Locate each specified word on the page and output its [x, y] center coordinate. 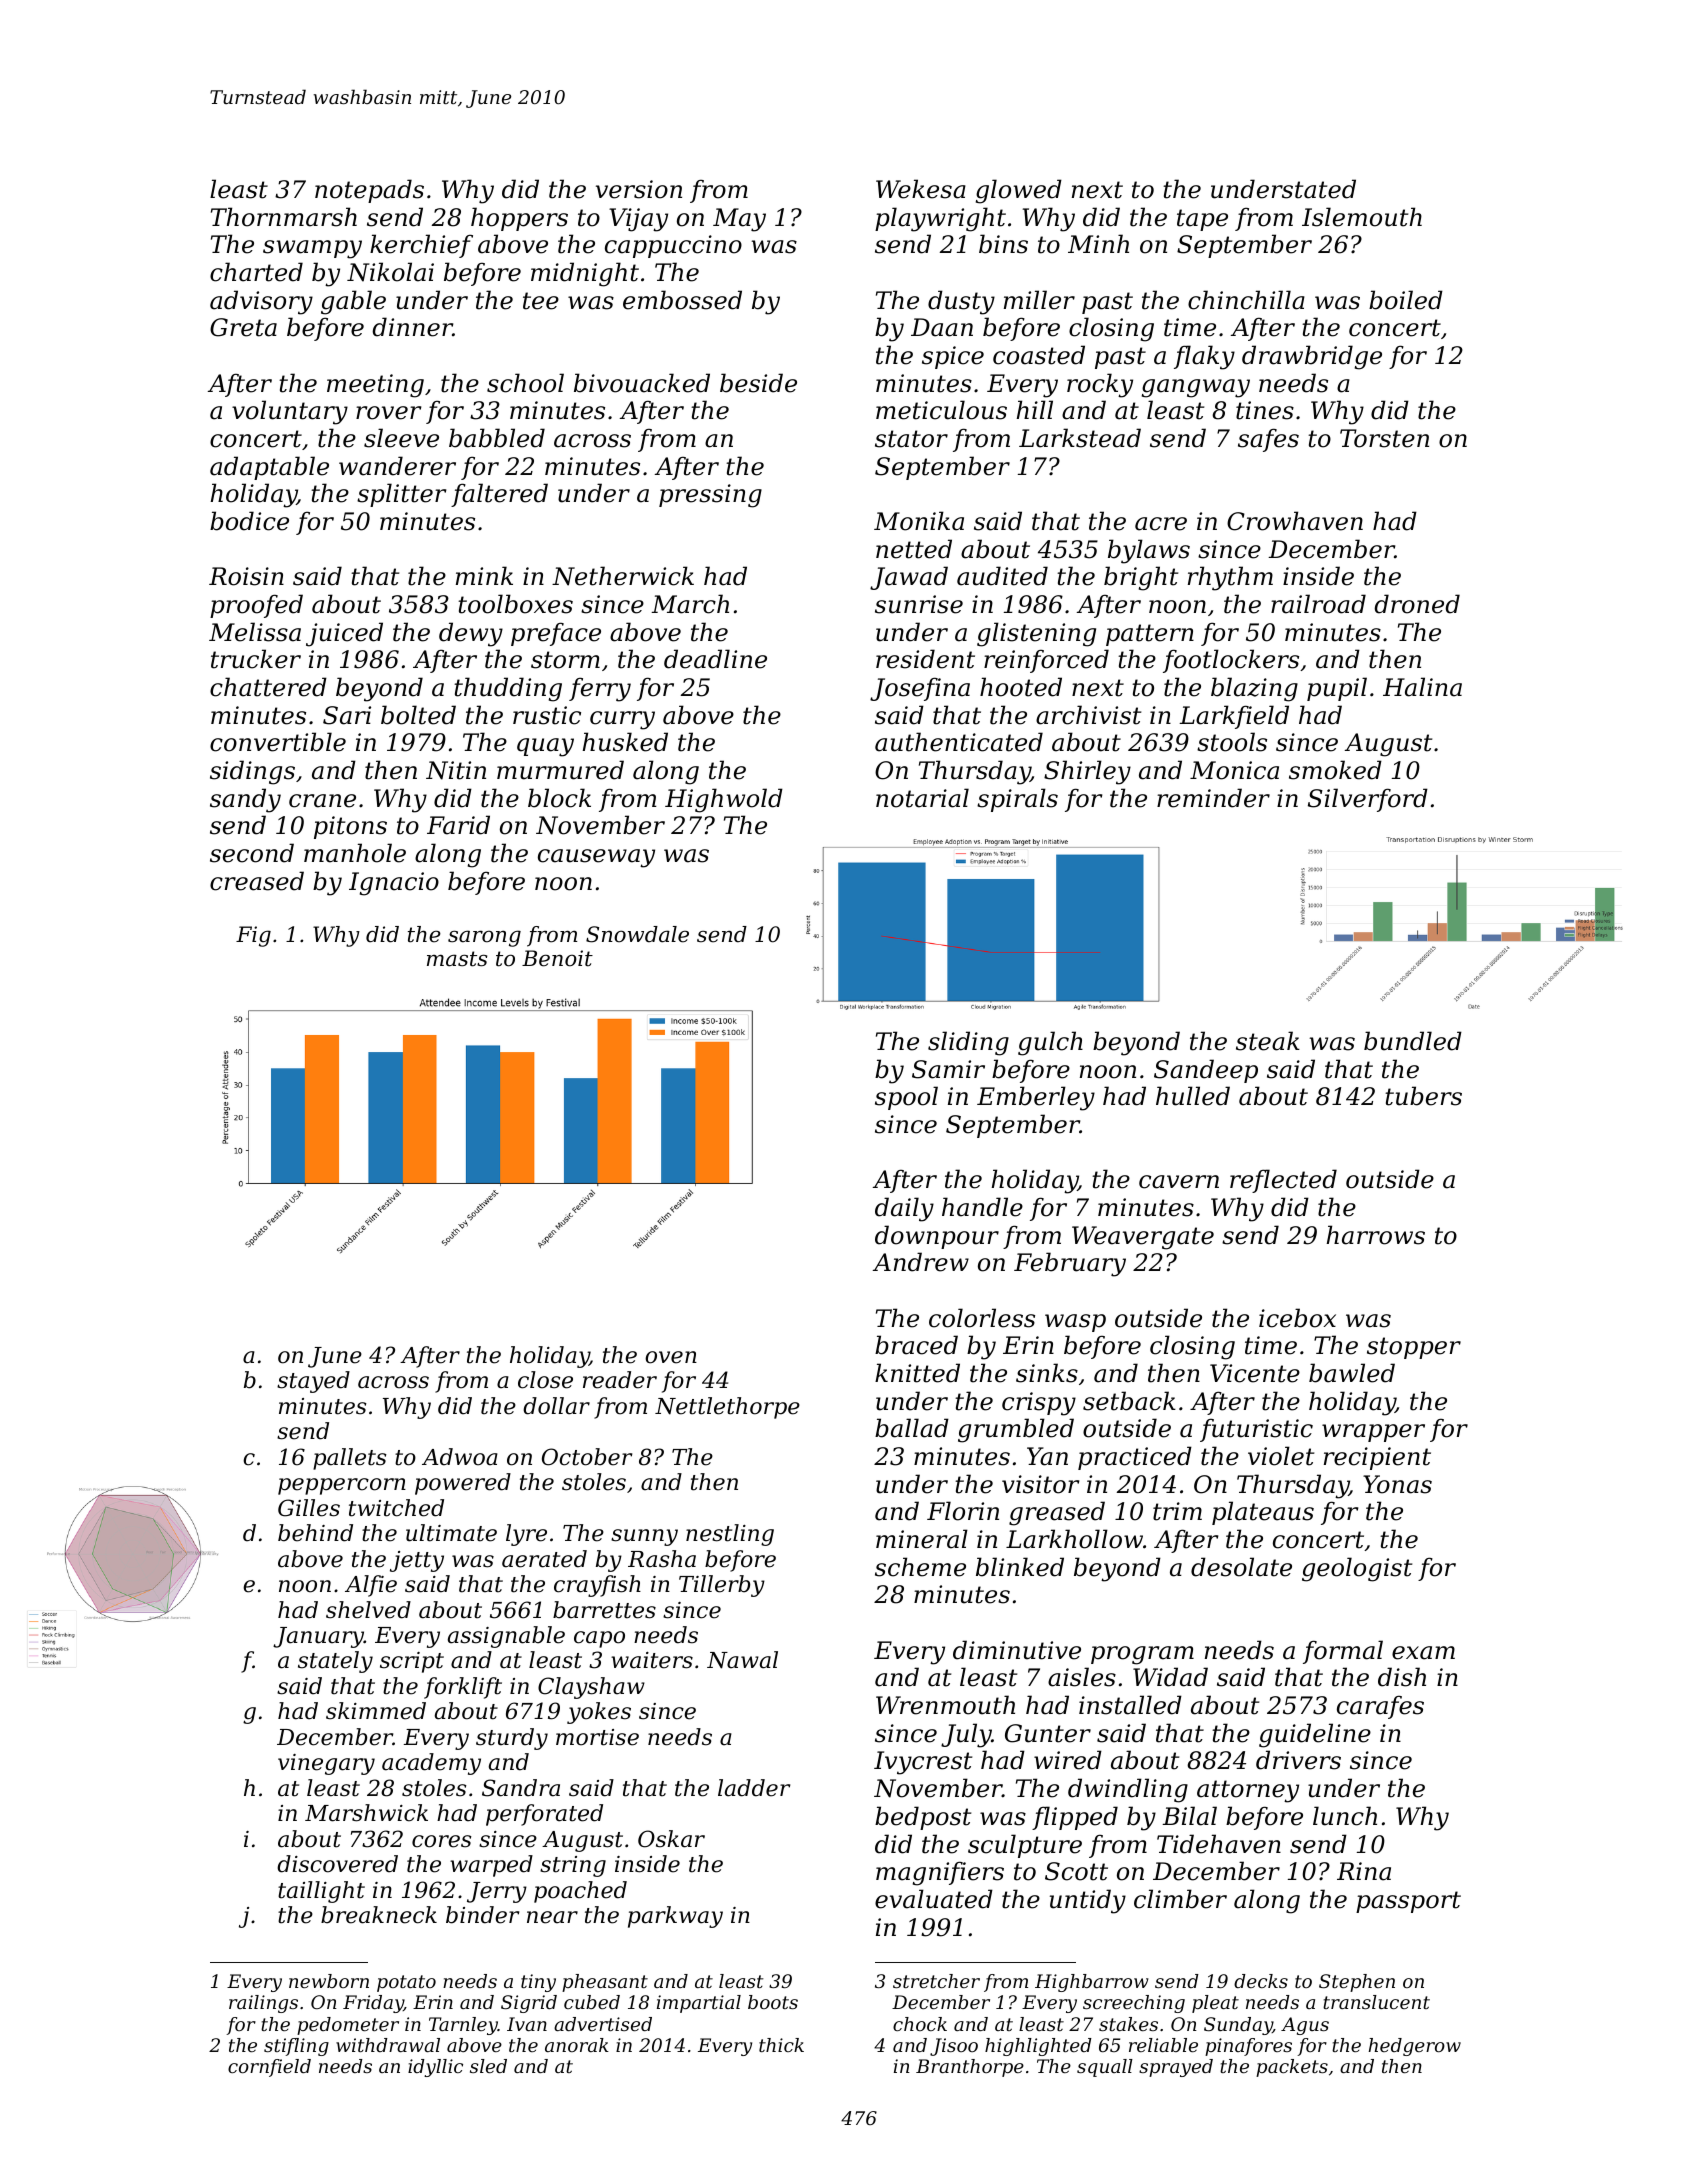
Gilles [309, 1508]
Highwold [724, 800]
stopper [1414, 1348]
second [252, 853]
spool [906, 1098]
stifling [296, 2047]
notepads [369, 191]
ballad [912, 1428]
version [639, 189]
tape [1202, 220]
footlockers [1231, 661]
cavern [1179, 1182]
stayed [313, 1382]
